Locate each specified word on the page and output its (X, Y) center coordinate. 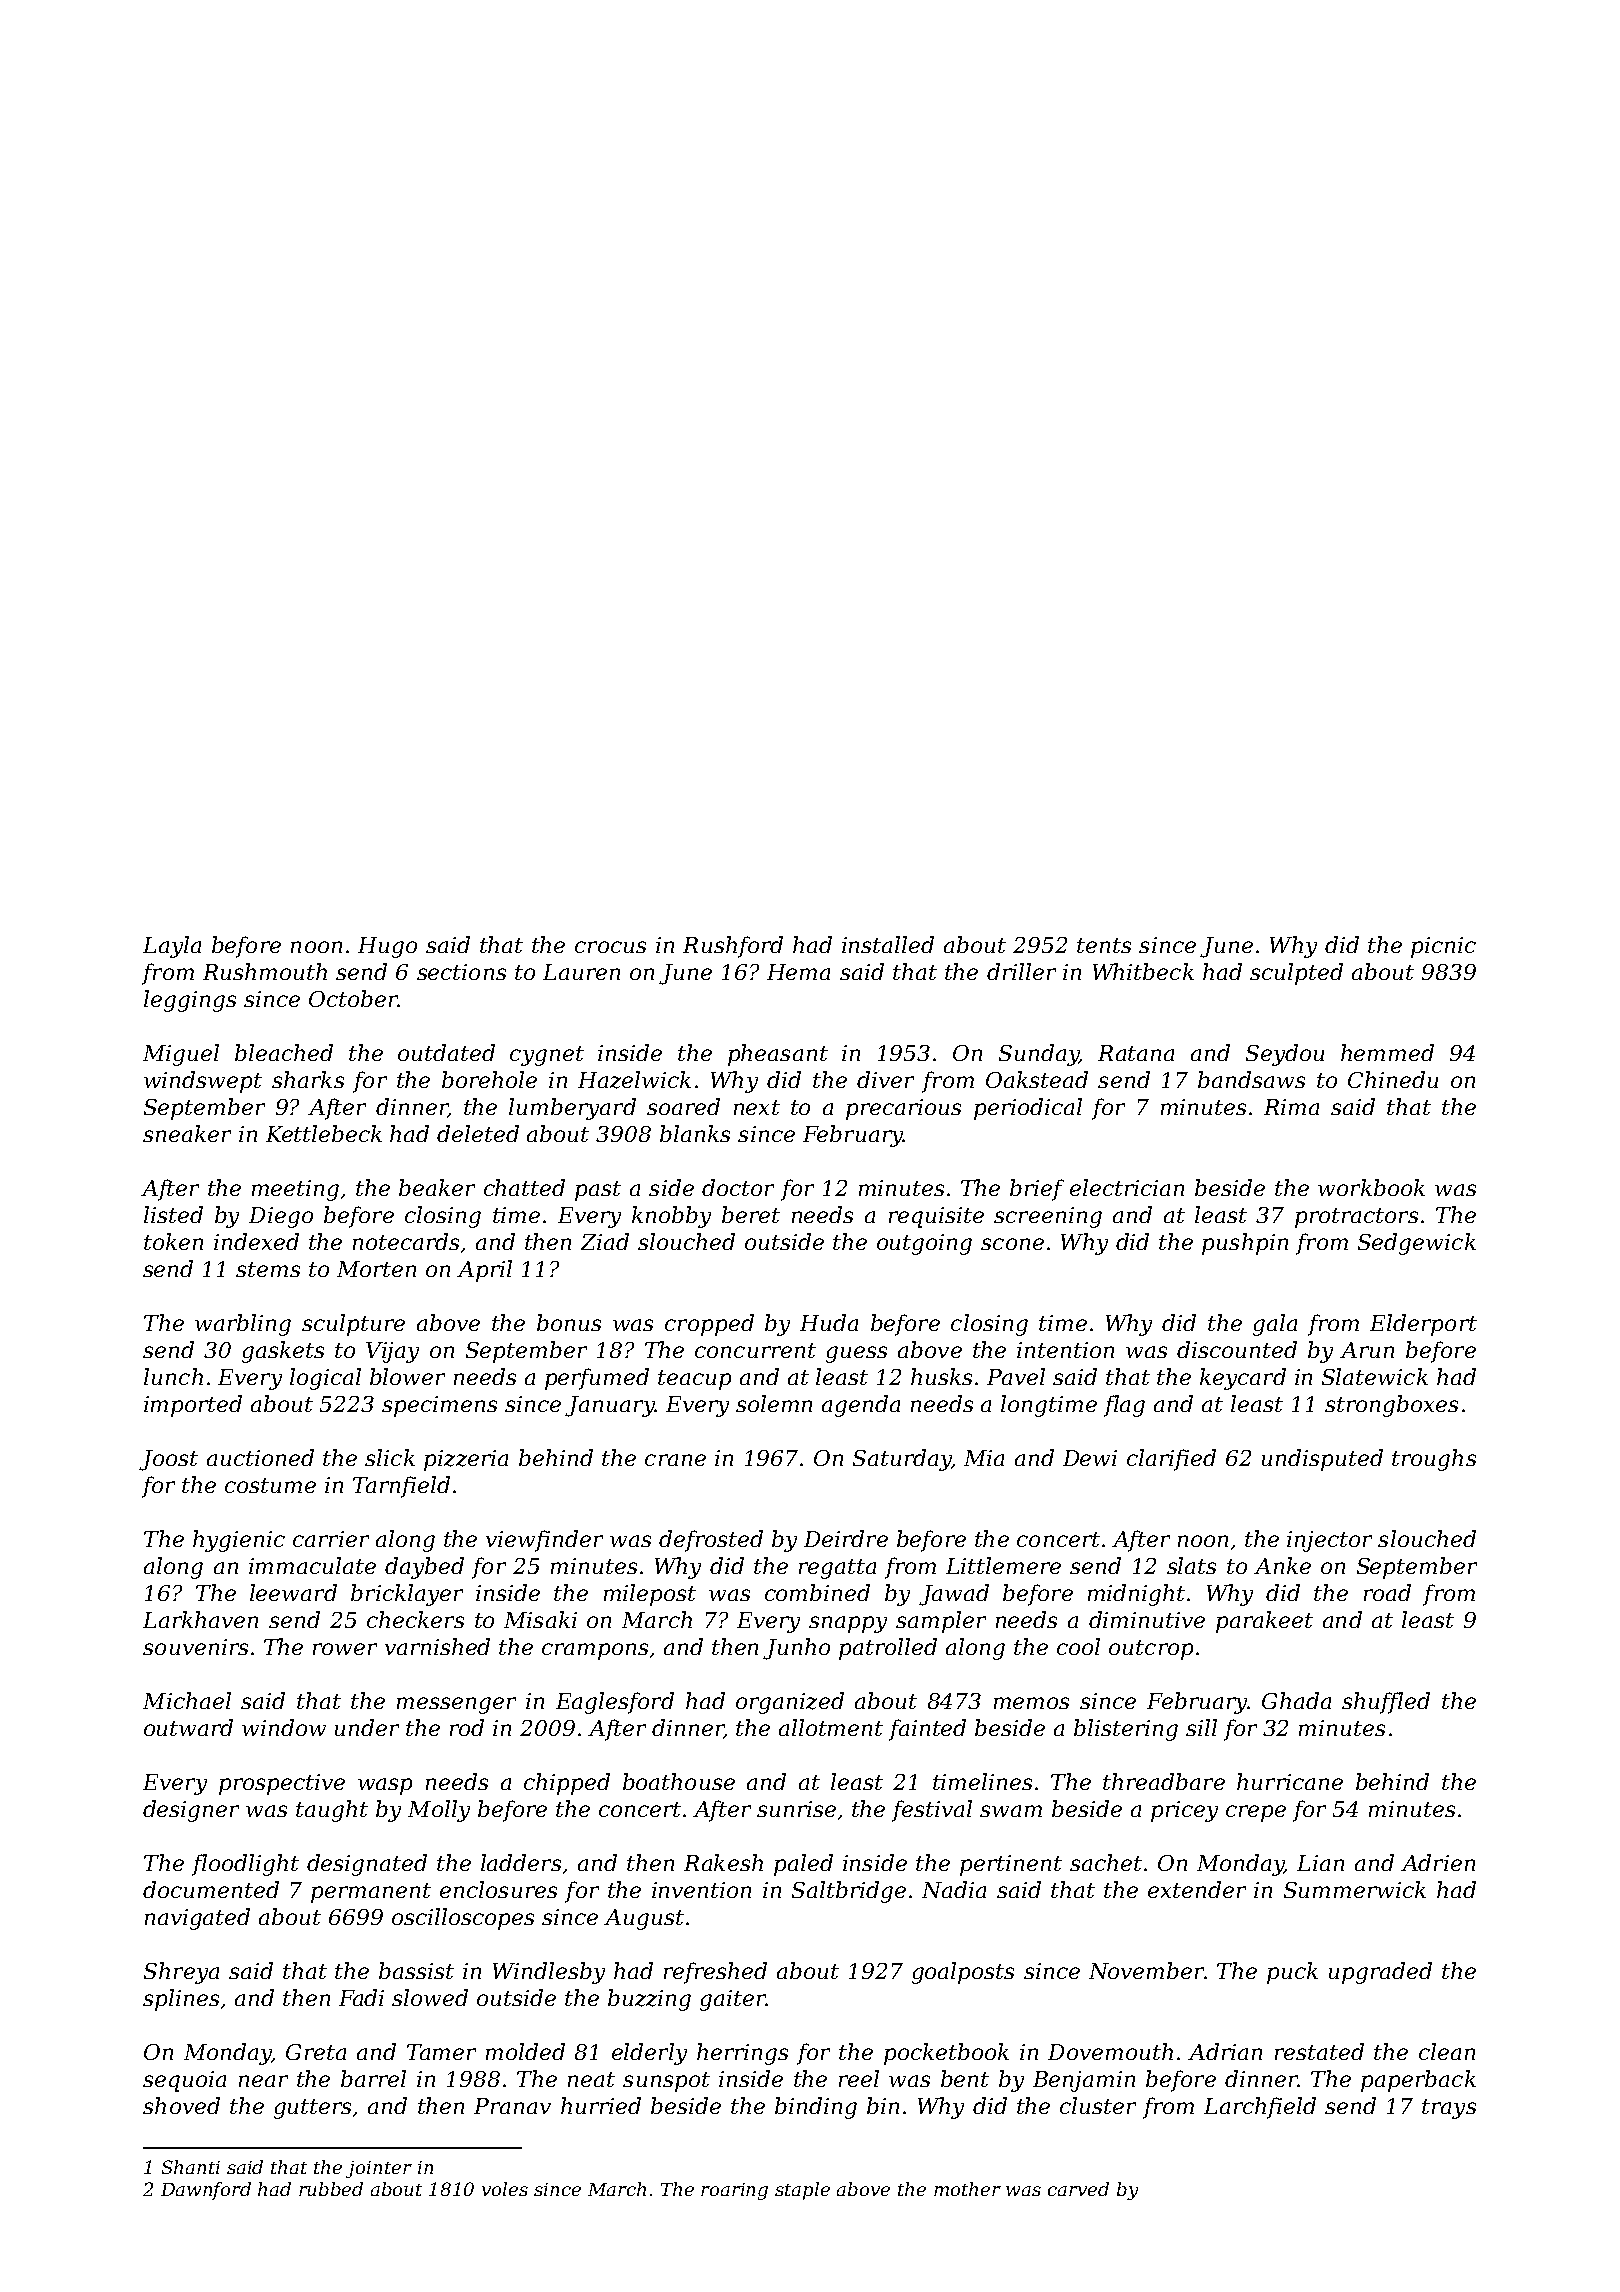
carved (1078, 2189)
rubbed (331, 2189)
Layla (172, 947)
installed (888, 944)
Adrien (1438, 1862)
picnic (1443, 947)
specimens (439, 1406)
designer (191, 1811)
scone (1012, 1244)
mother (967, 2189)
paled (803, 1865)
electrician (1127, 1187)
